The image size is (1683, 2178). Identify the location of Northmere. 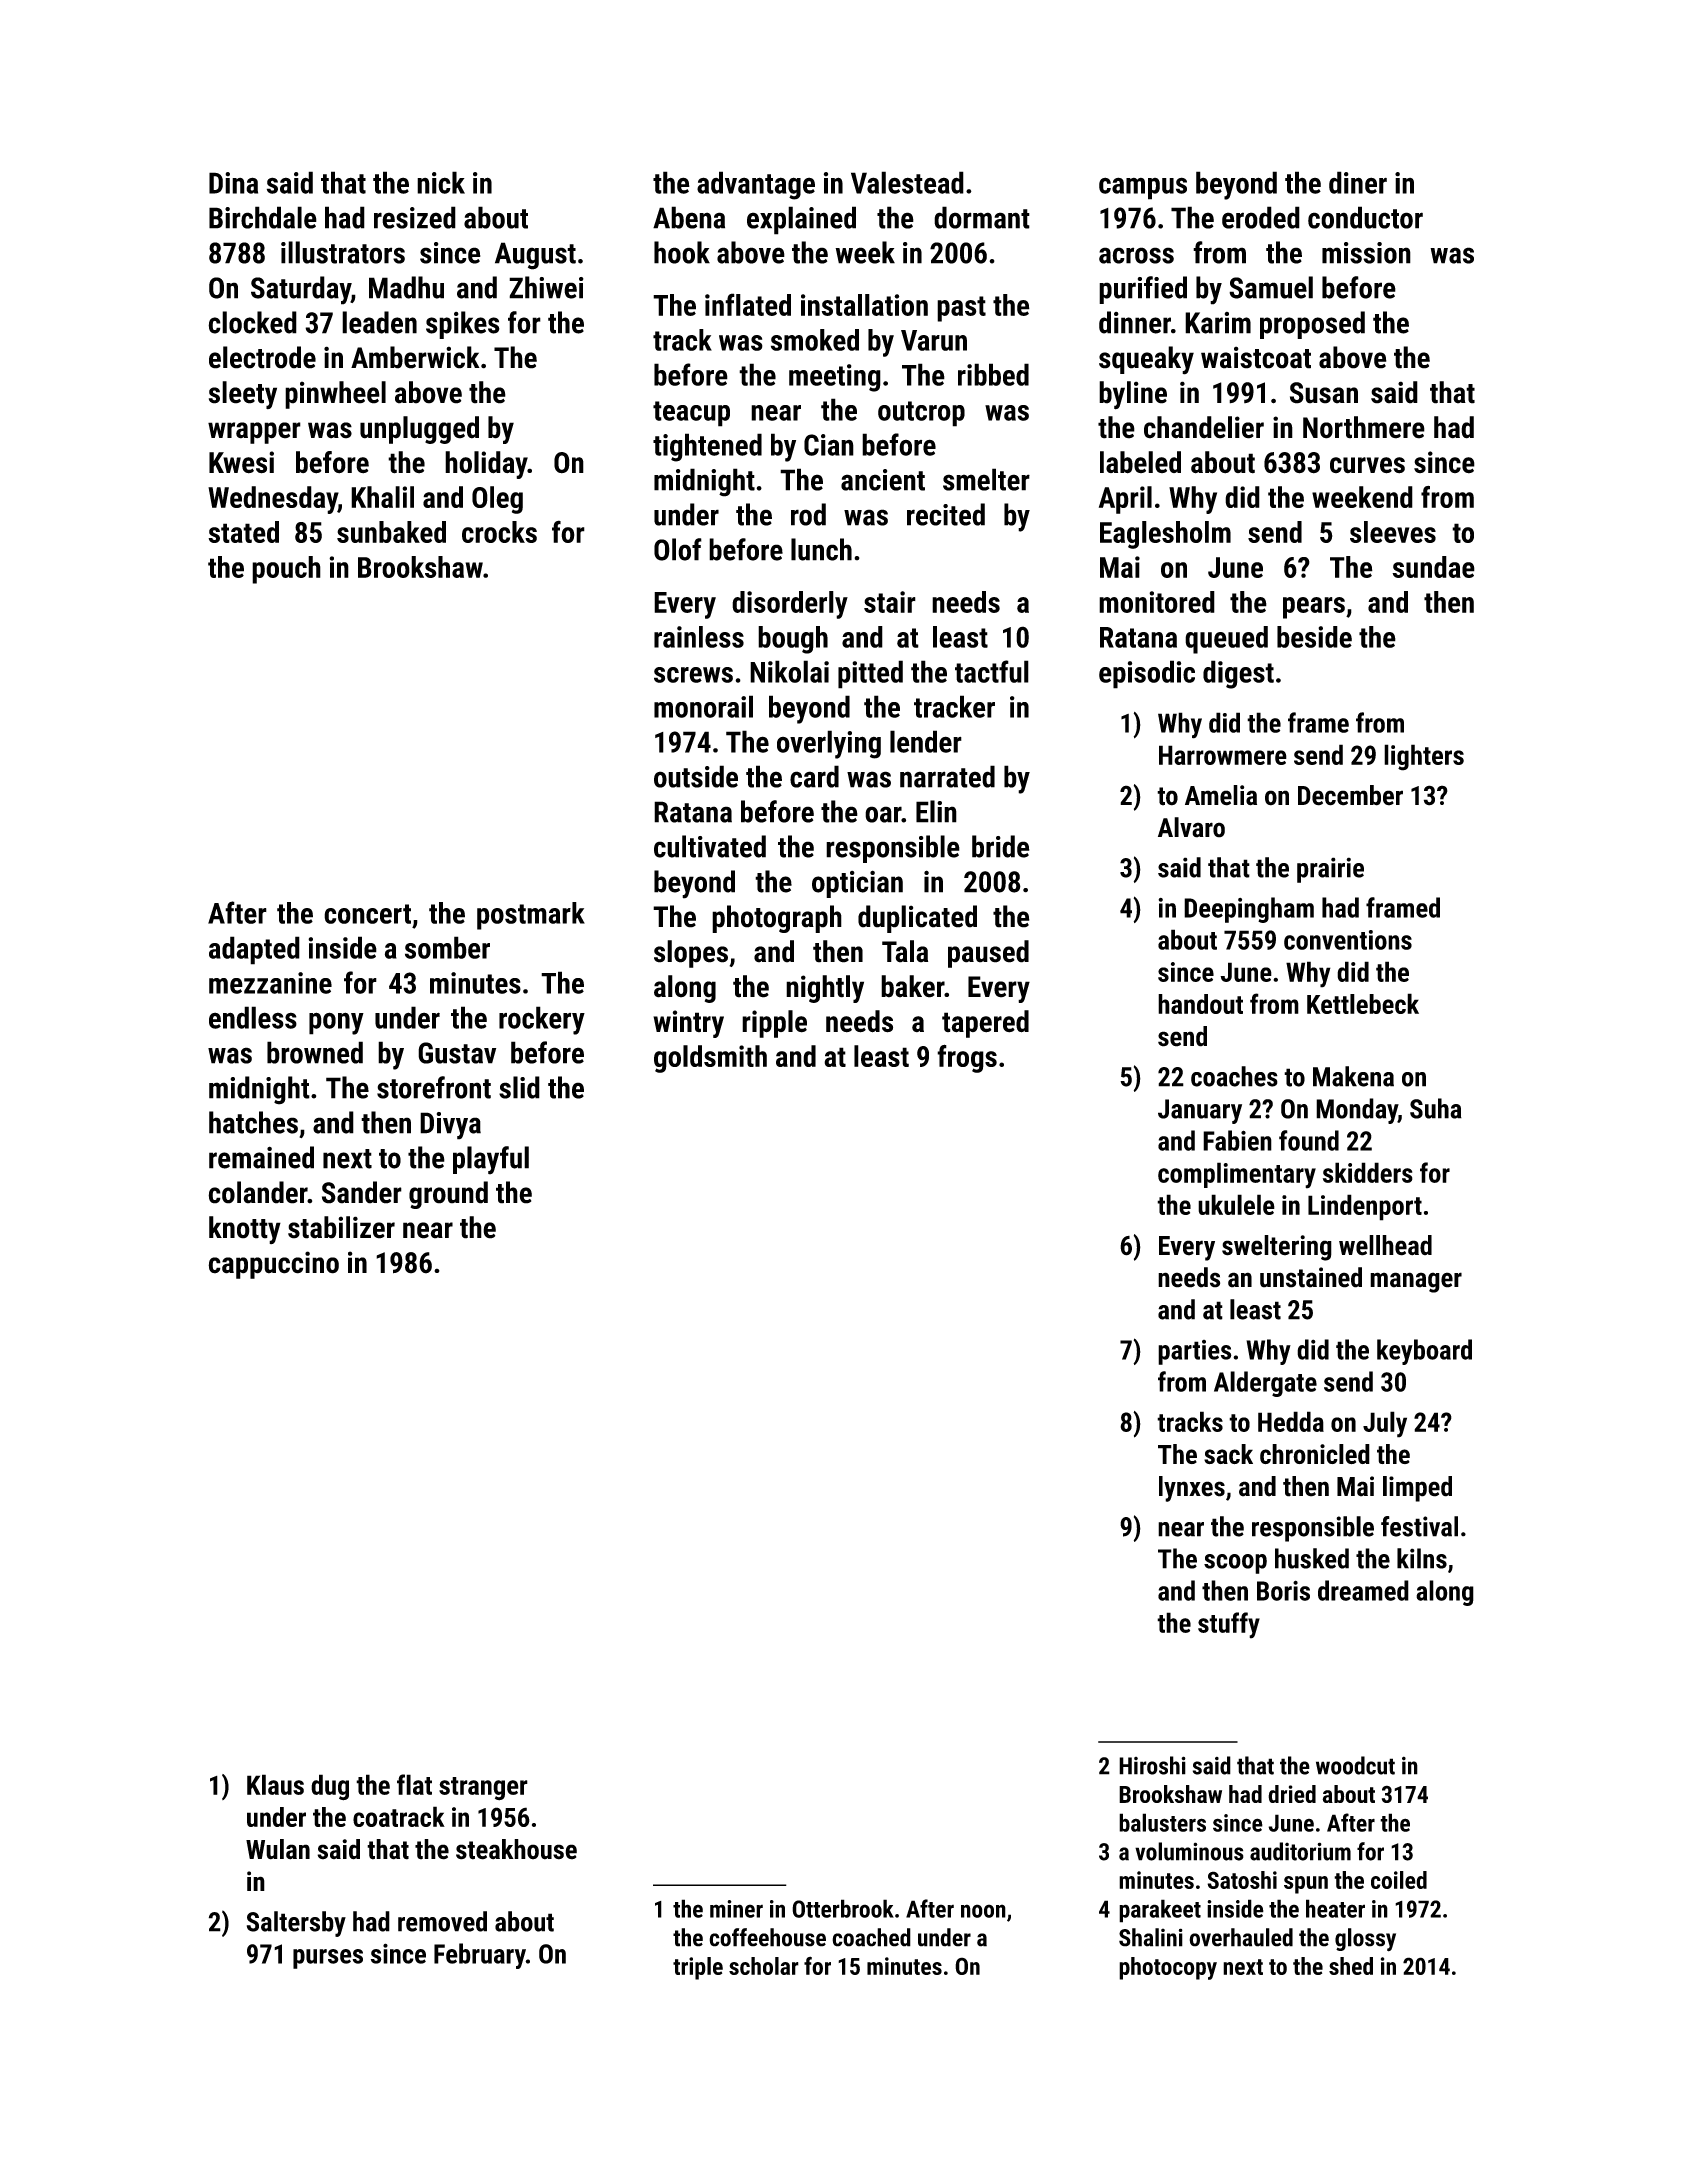
(1364, 427).
